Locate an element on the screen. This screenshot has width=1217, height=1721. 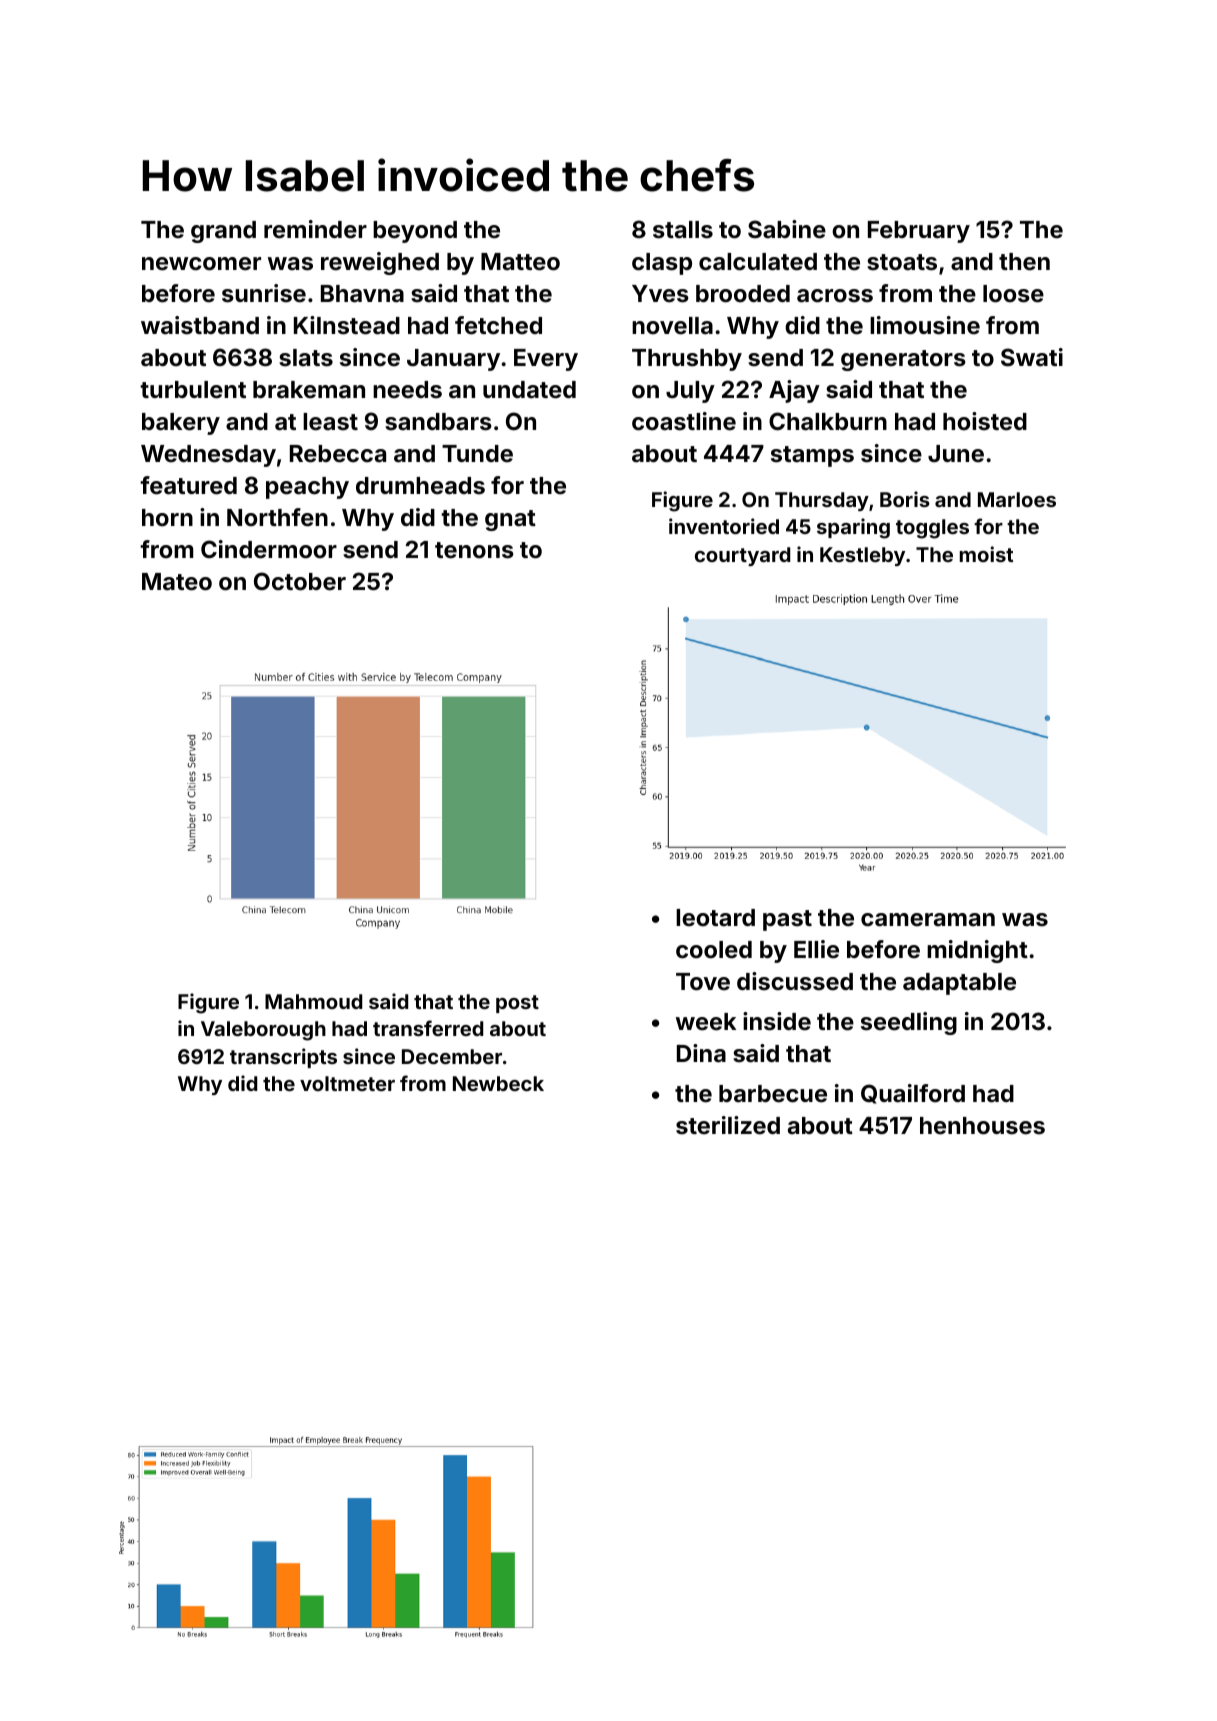
Mahmoud is located at coordinates (313, 1001).
